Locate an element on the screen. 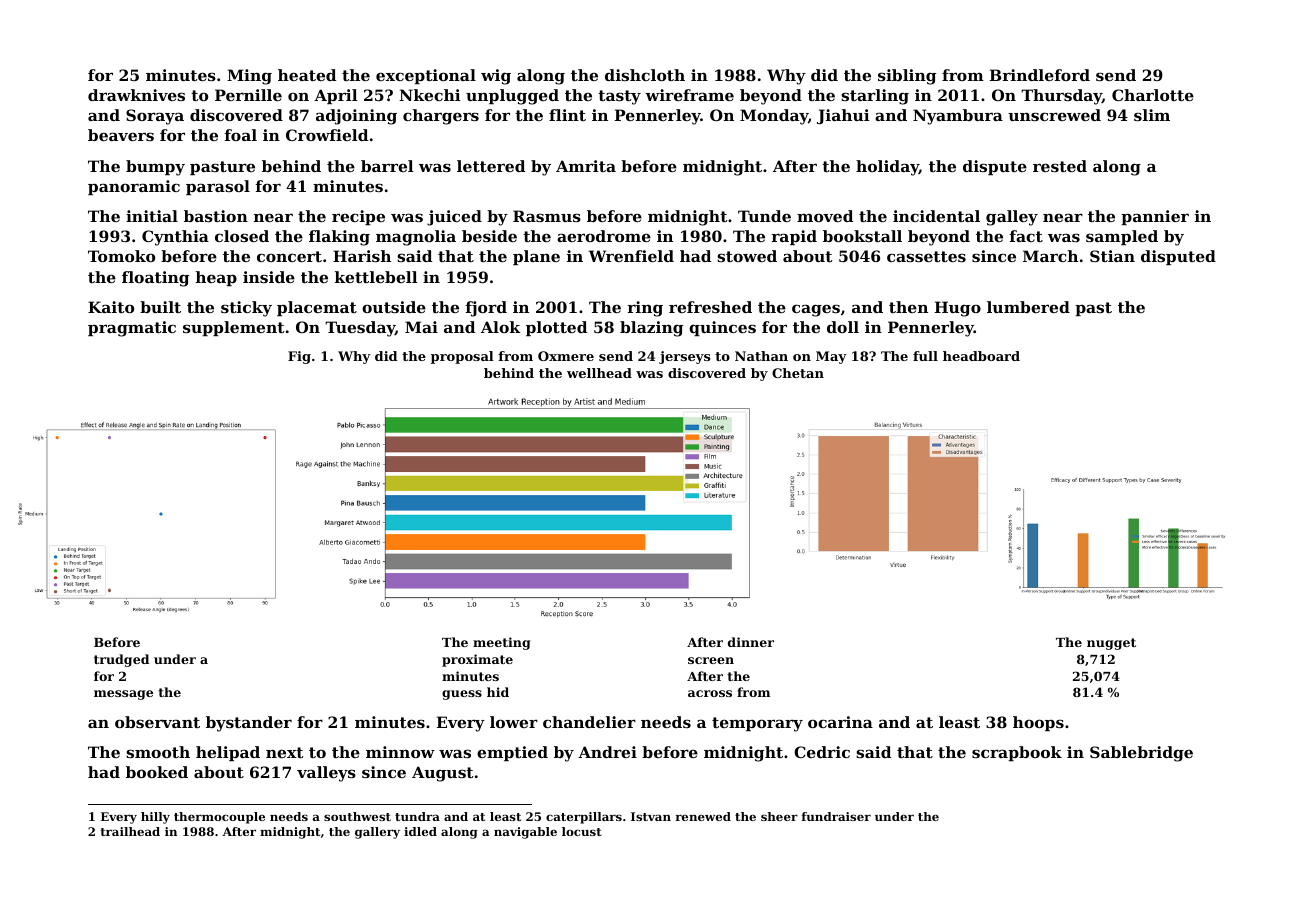 The height and width of the screenshot is (924, 1308). Ming is located at coordinates (249, 77).
